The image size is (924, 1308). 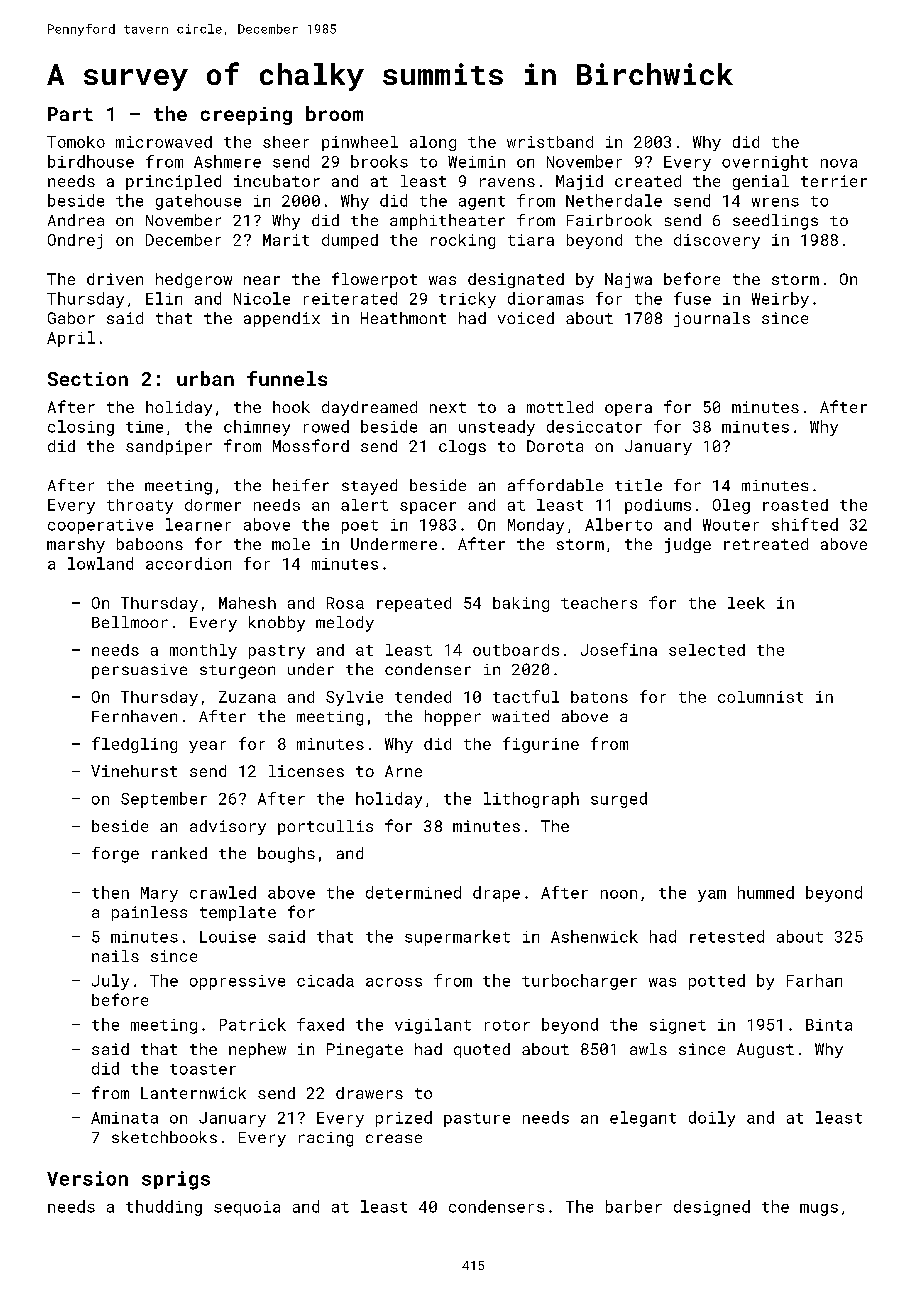 What do you see at coordinates (87, 1178) in the document?
I see `Version` at bounding box center [87, 1178].
